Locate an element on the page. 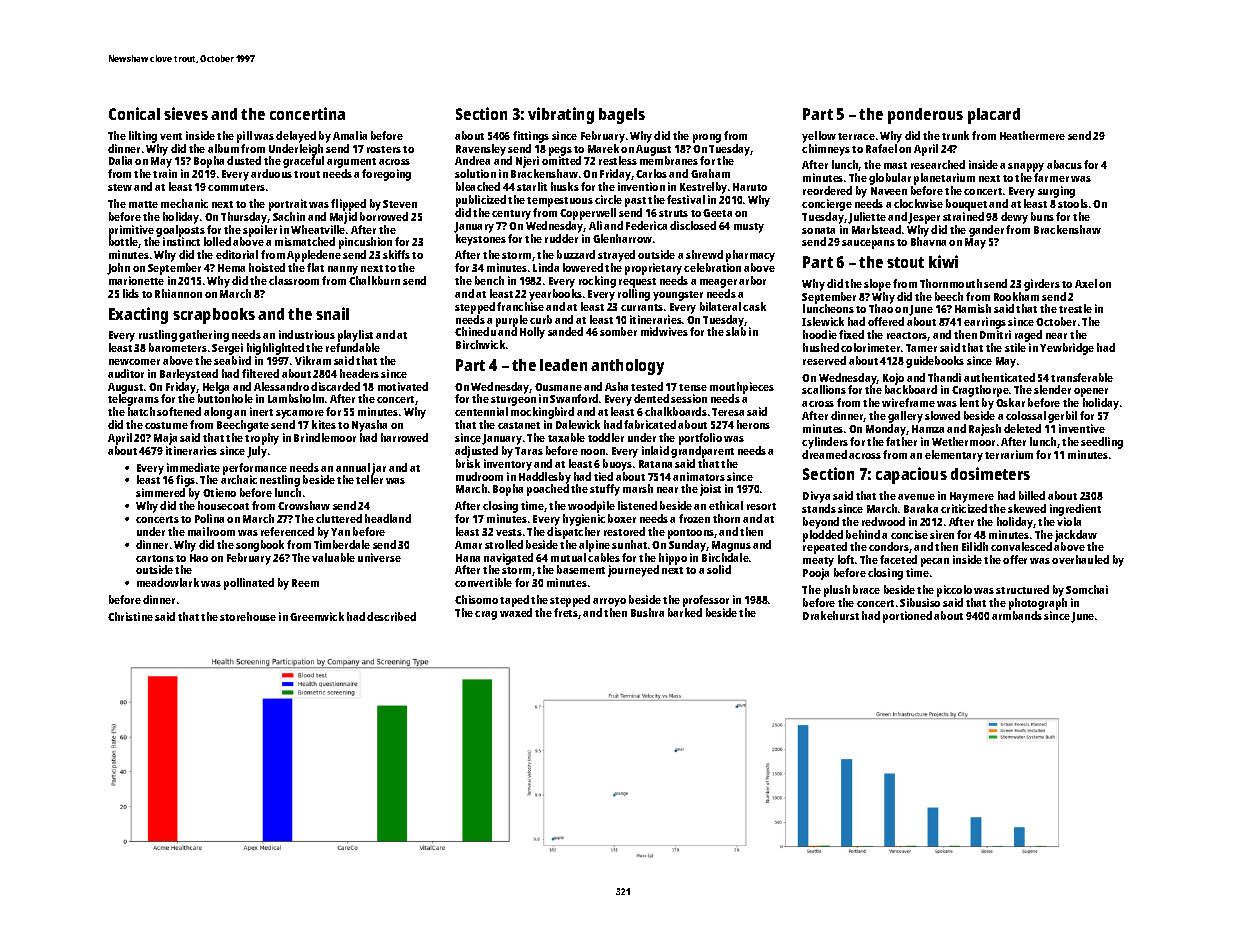 This document has width=1233, height=952. gerbil is located at coordinates (1062, 417).
